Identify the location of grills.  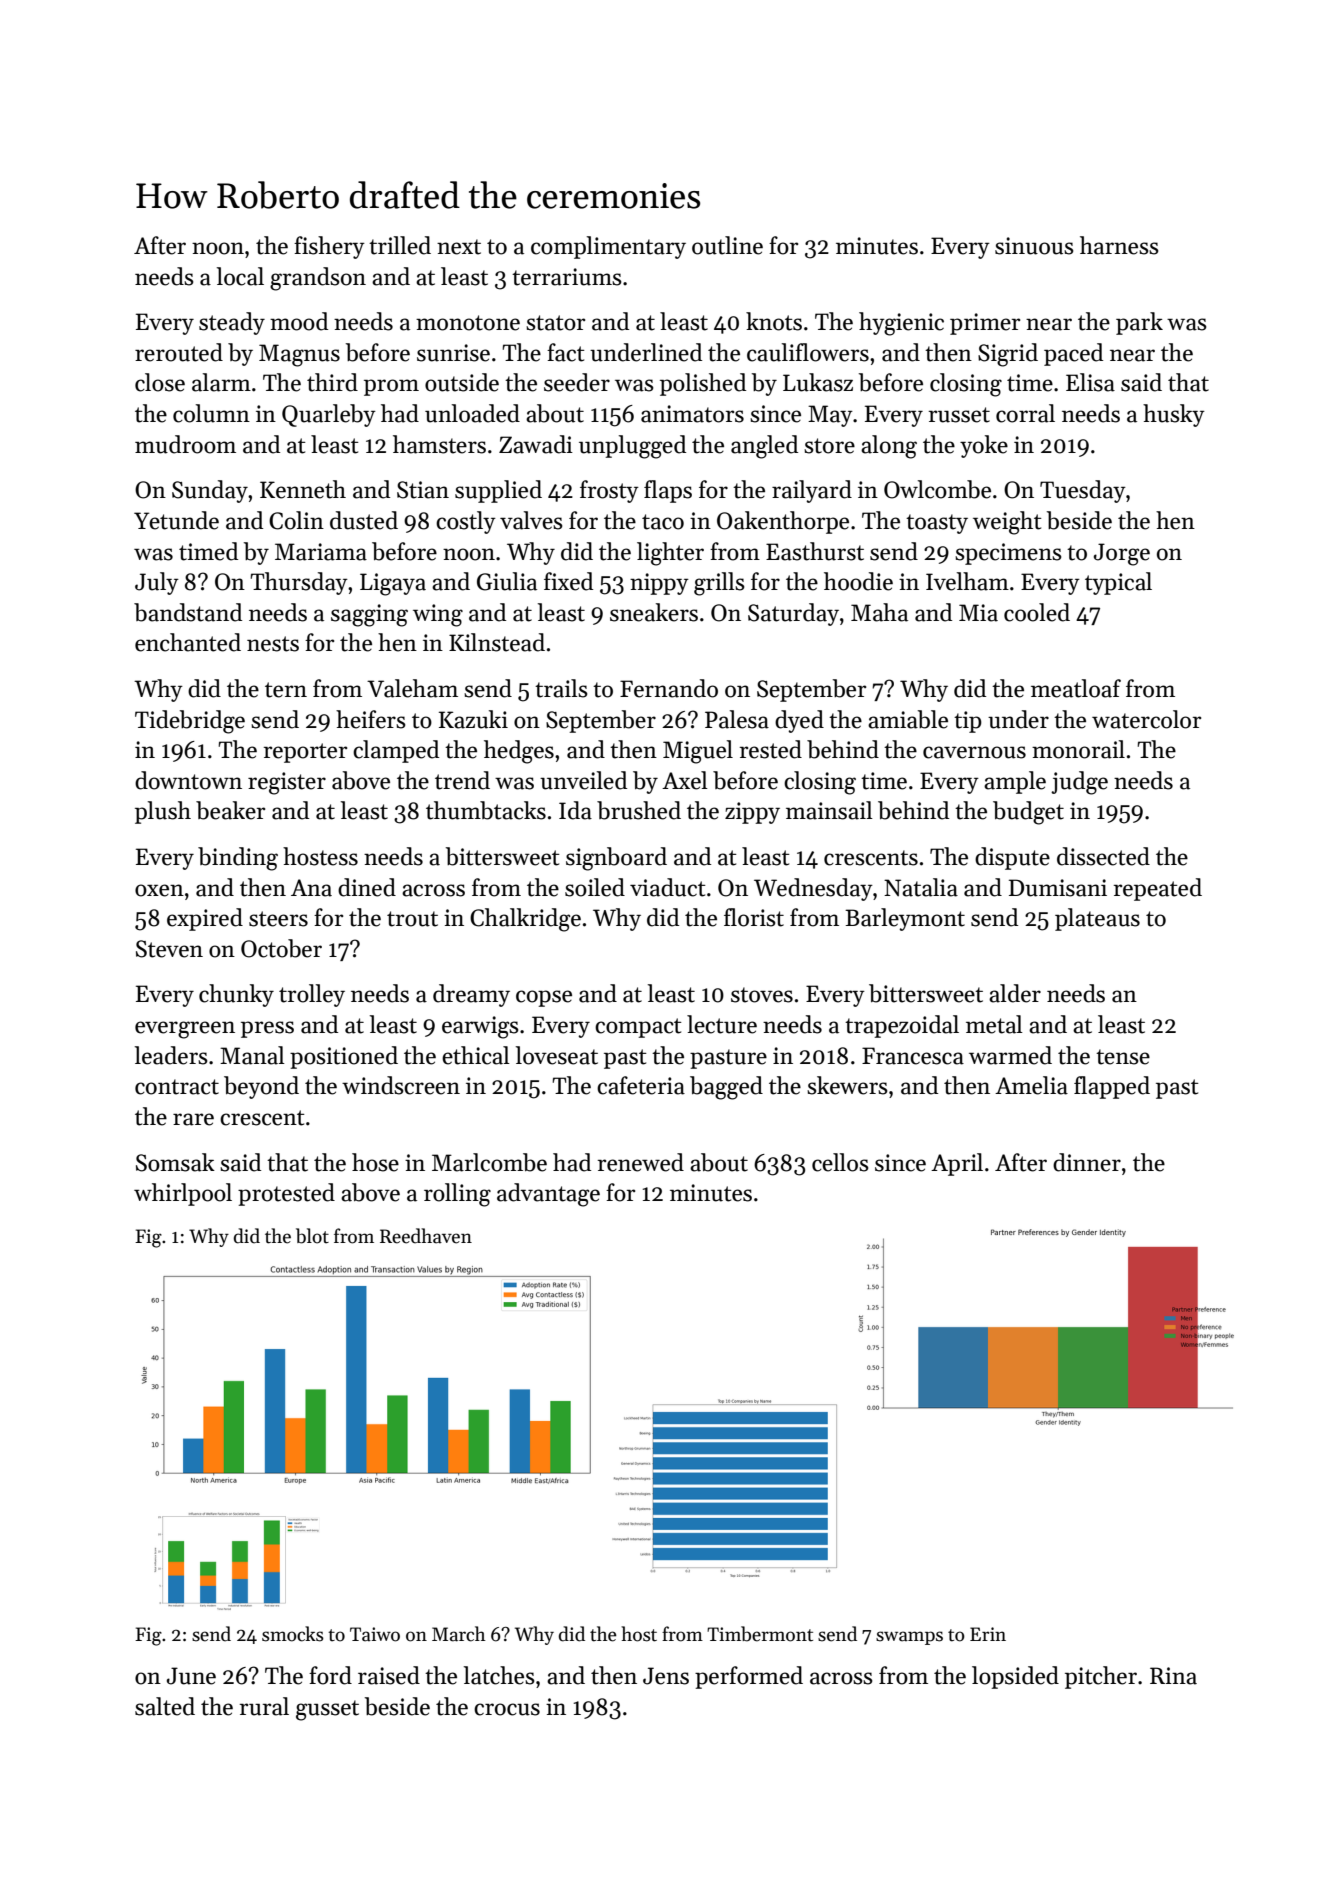
(719, 584).
